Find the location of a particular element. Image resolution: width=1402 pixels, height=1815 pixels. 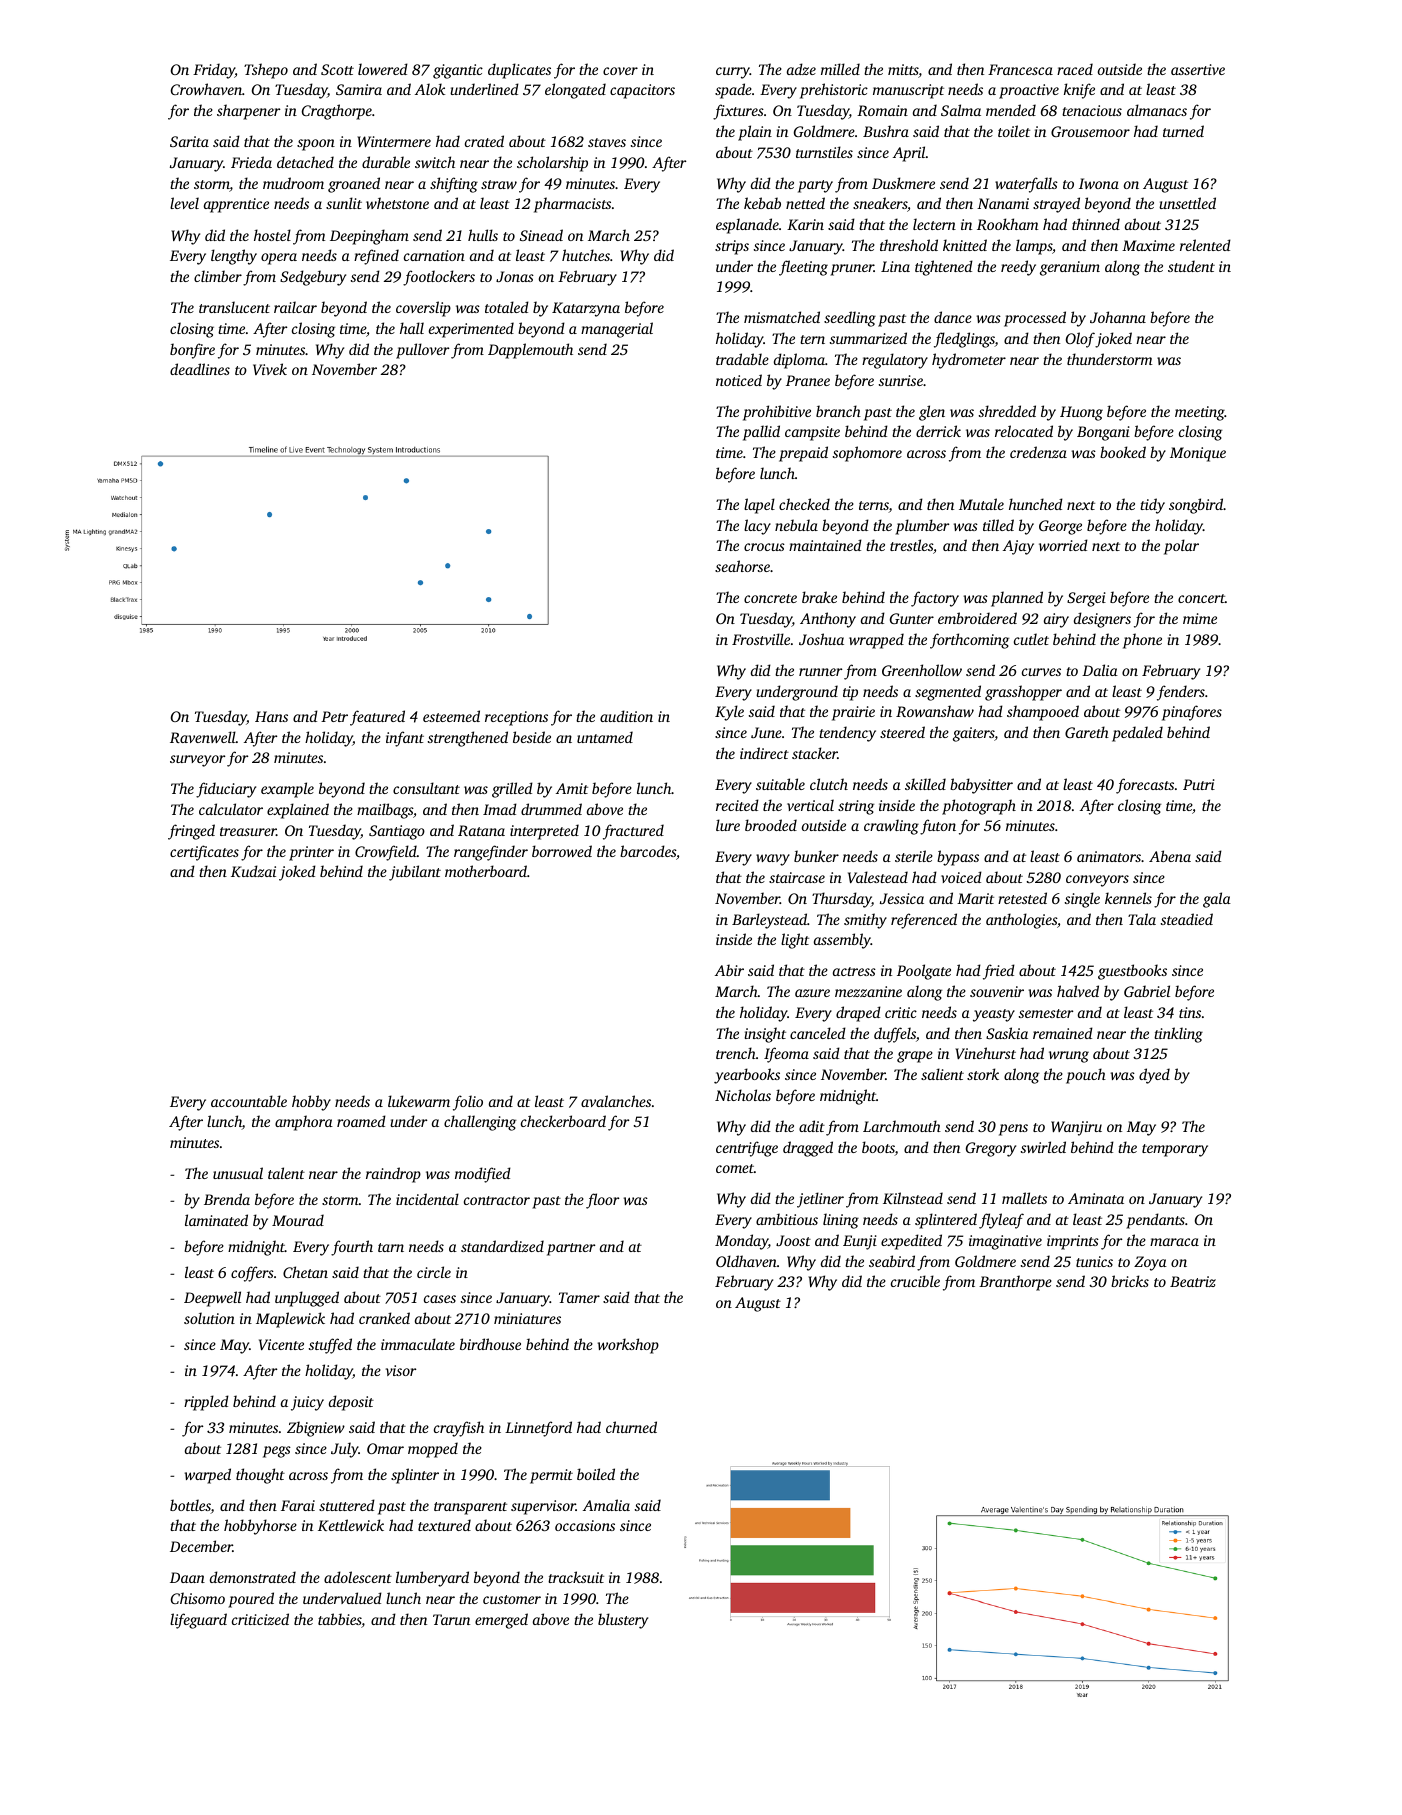

duplicates is located at coordinates (519, 71).
